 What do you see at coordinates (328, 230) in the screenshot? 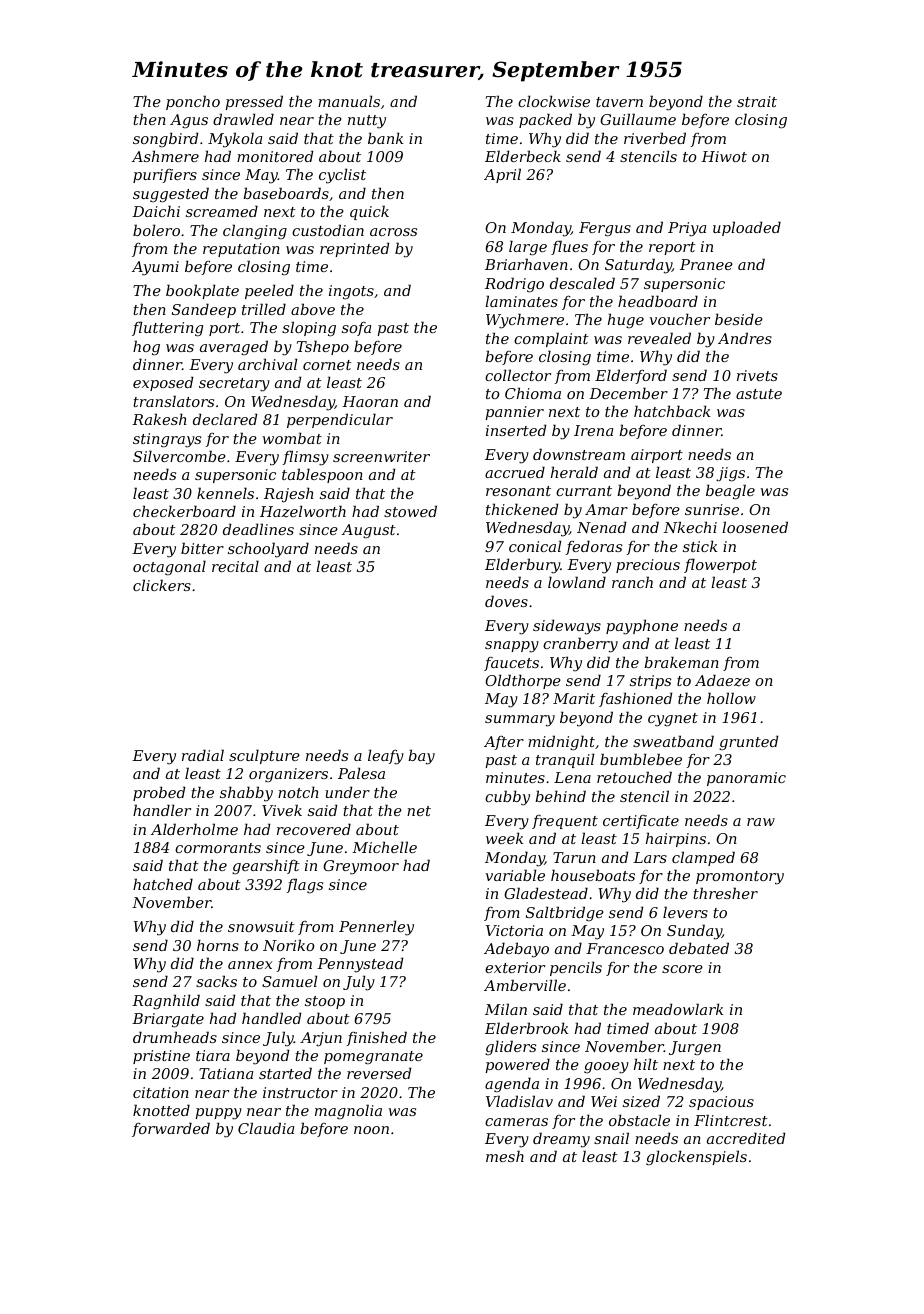
I see `custodian` at bounding box center [328, 230].
